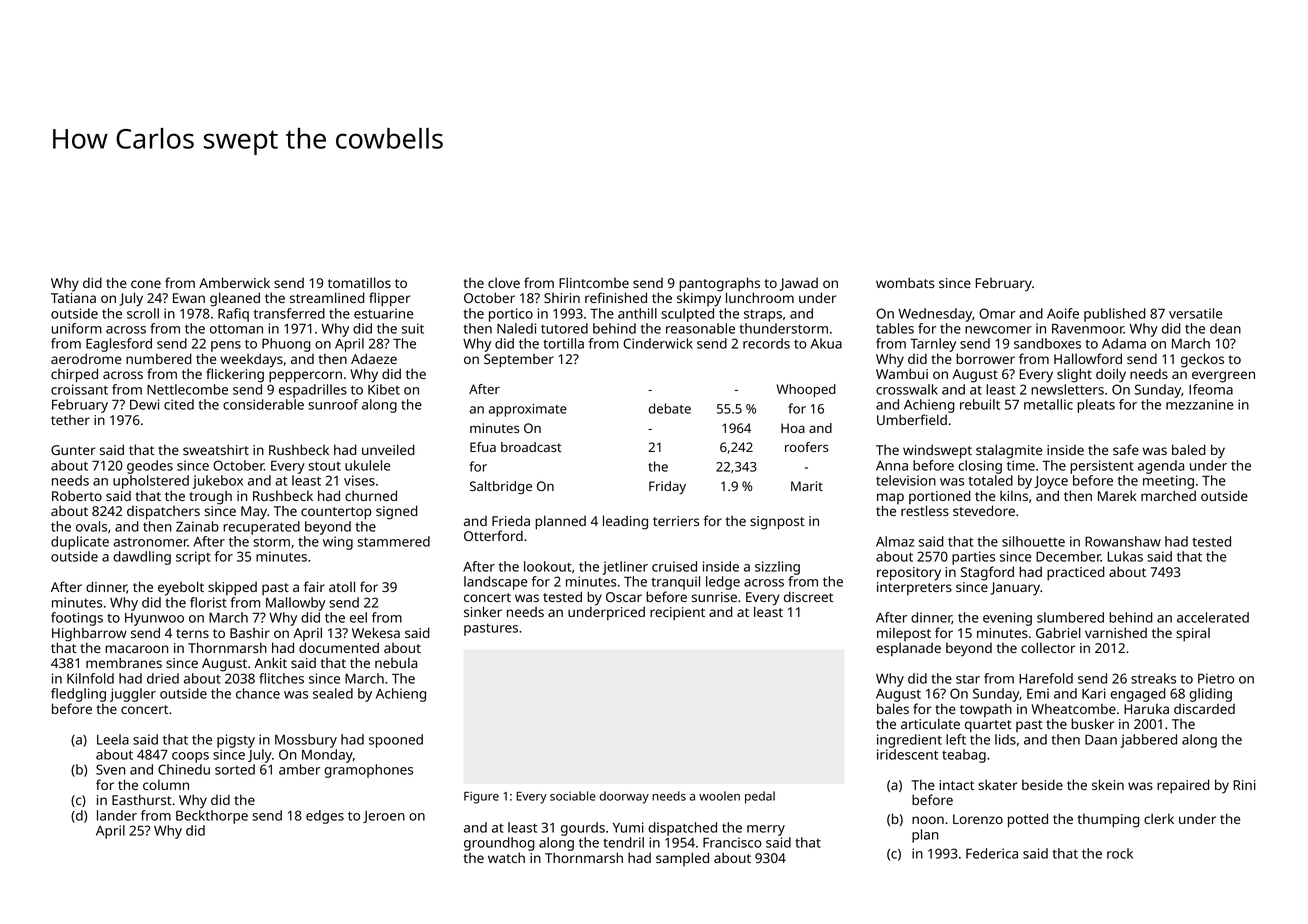  Describe the element at coordinates (1153, 678) in the page. I see `streaks` at that location.
